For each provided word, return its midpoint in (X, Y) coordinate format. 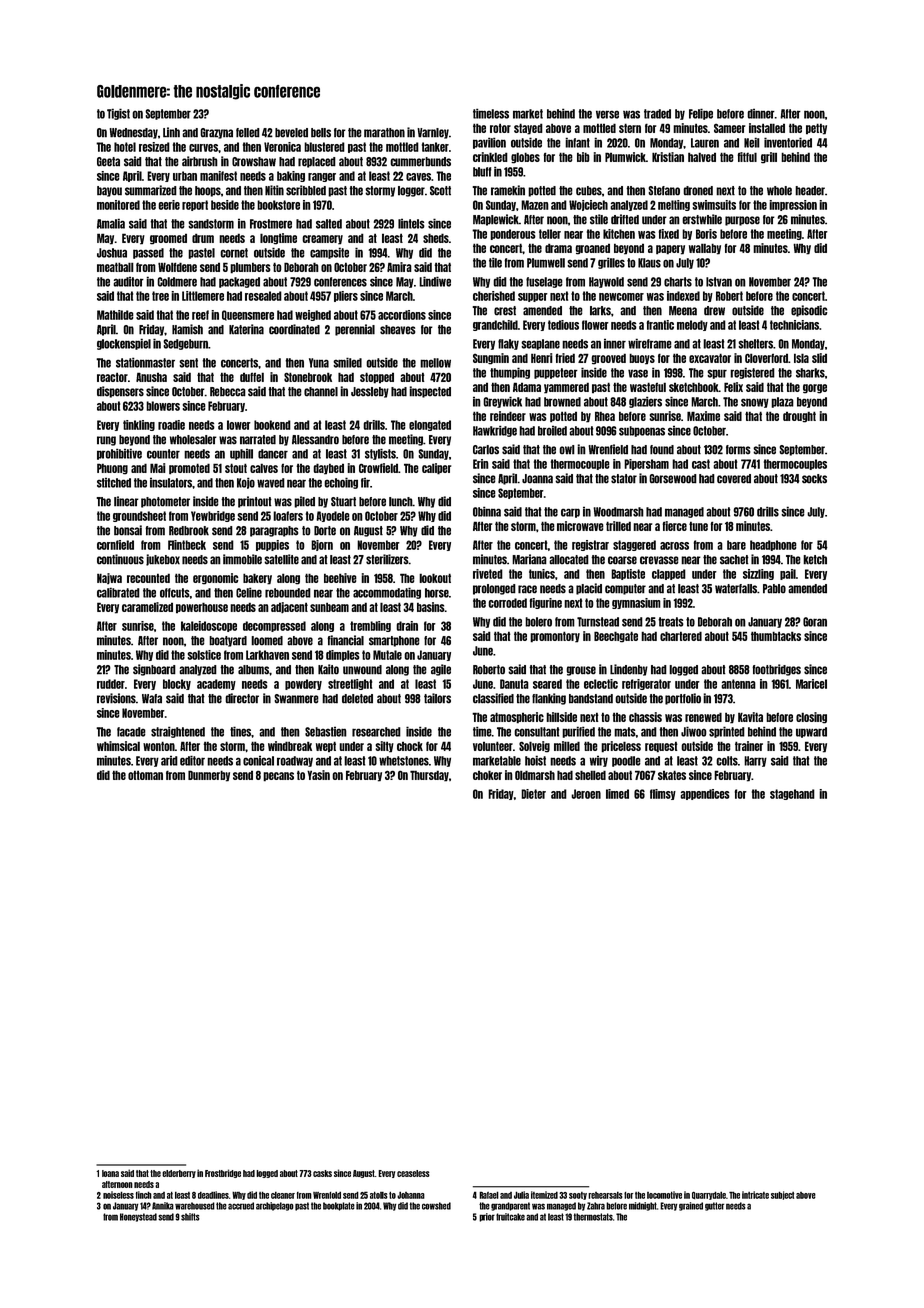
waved (271, 483)
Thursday (429, 776)
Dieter (533, 794)
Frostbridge (223, 1173)
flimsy (663, 794)
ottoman (145, 775)
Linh (171, 132)
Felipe (701, 114)
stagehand (792, 794)
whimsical (118, 746)
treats (671, 622)
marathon (384, 133)
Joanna (537, 479)
